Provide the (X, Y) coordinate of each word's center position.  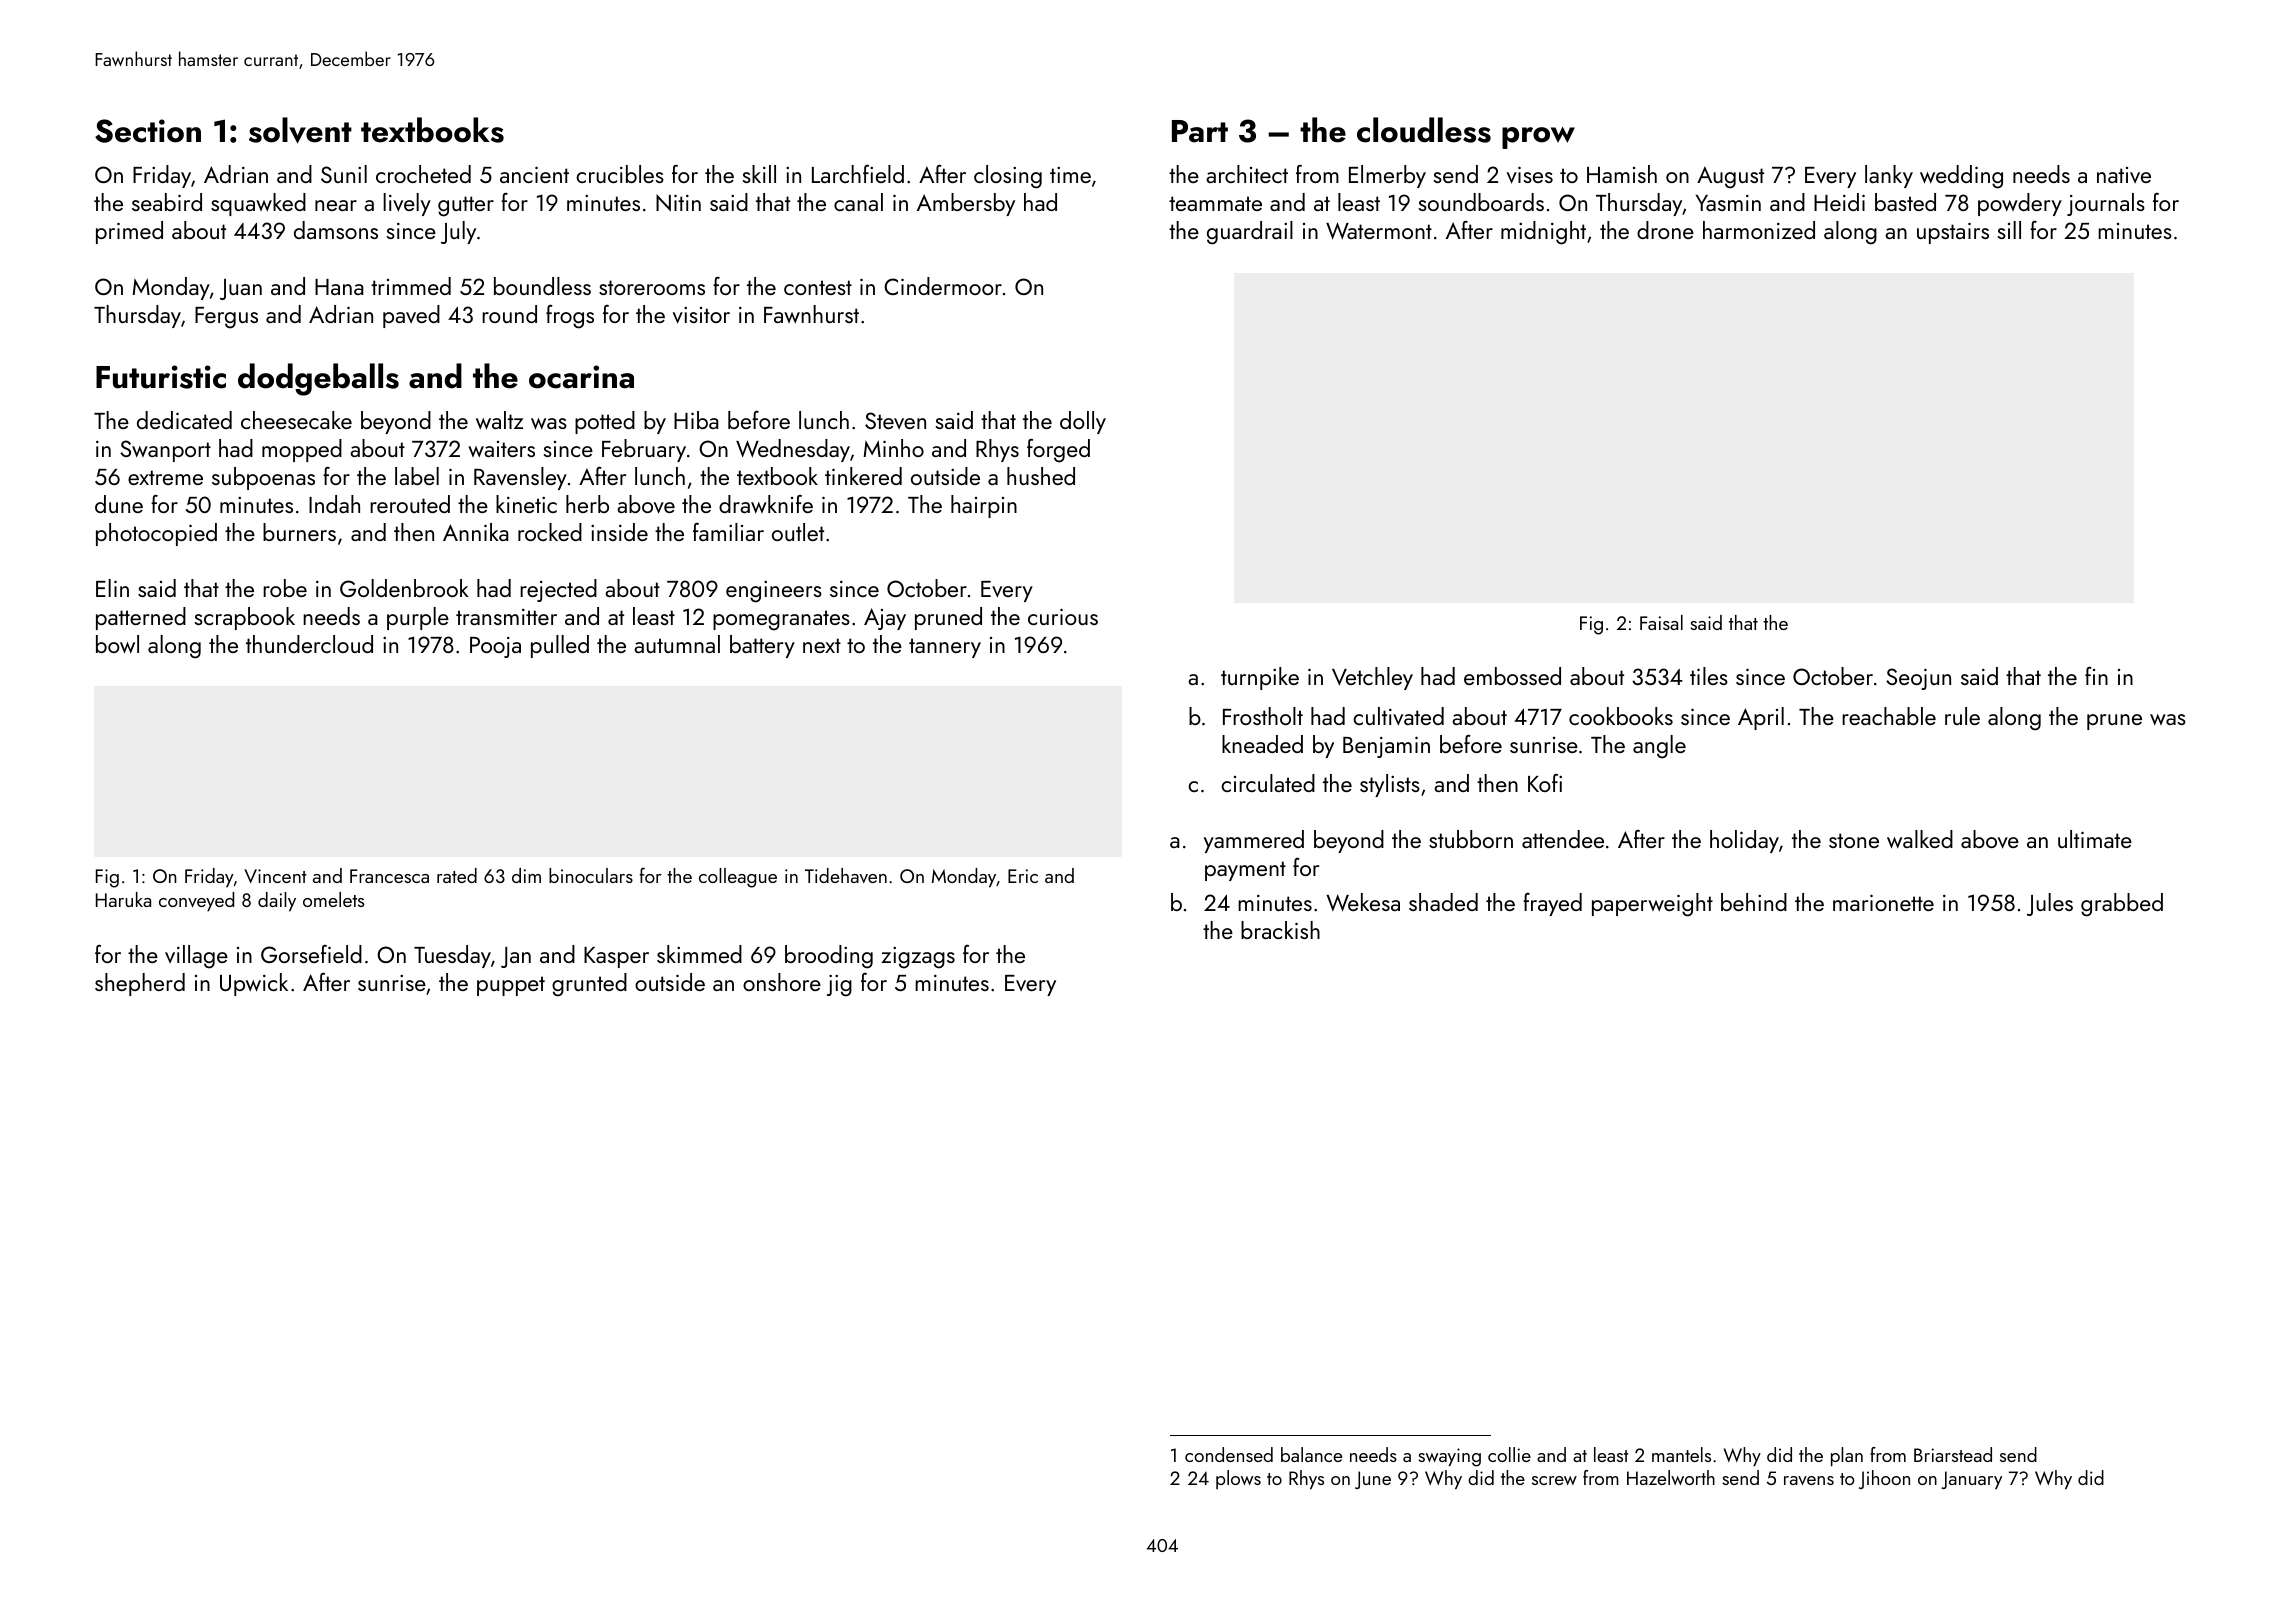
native (2124, 175)
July (458, 232)
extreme (165, 477)
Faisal (1661, 622)
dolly (1083, 422)
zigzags (918, 958)
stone (1854, 840)
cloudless (1424, 130)
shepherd (140, 984)
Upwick (254, 984)
